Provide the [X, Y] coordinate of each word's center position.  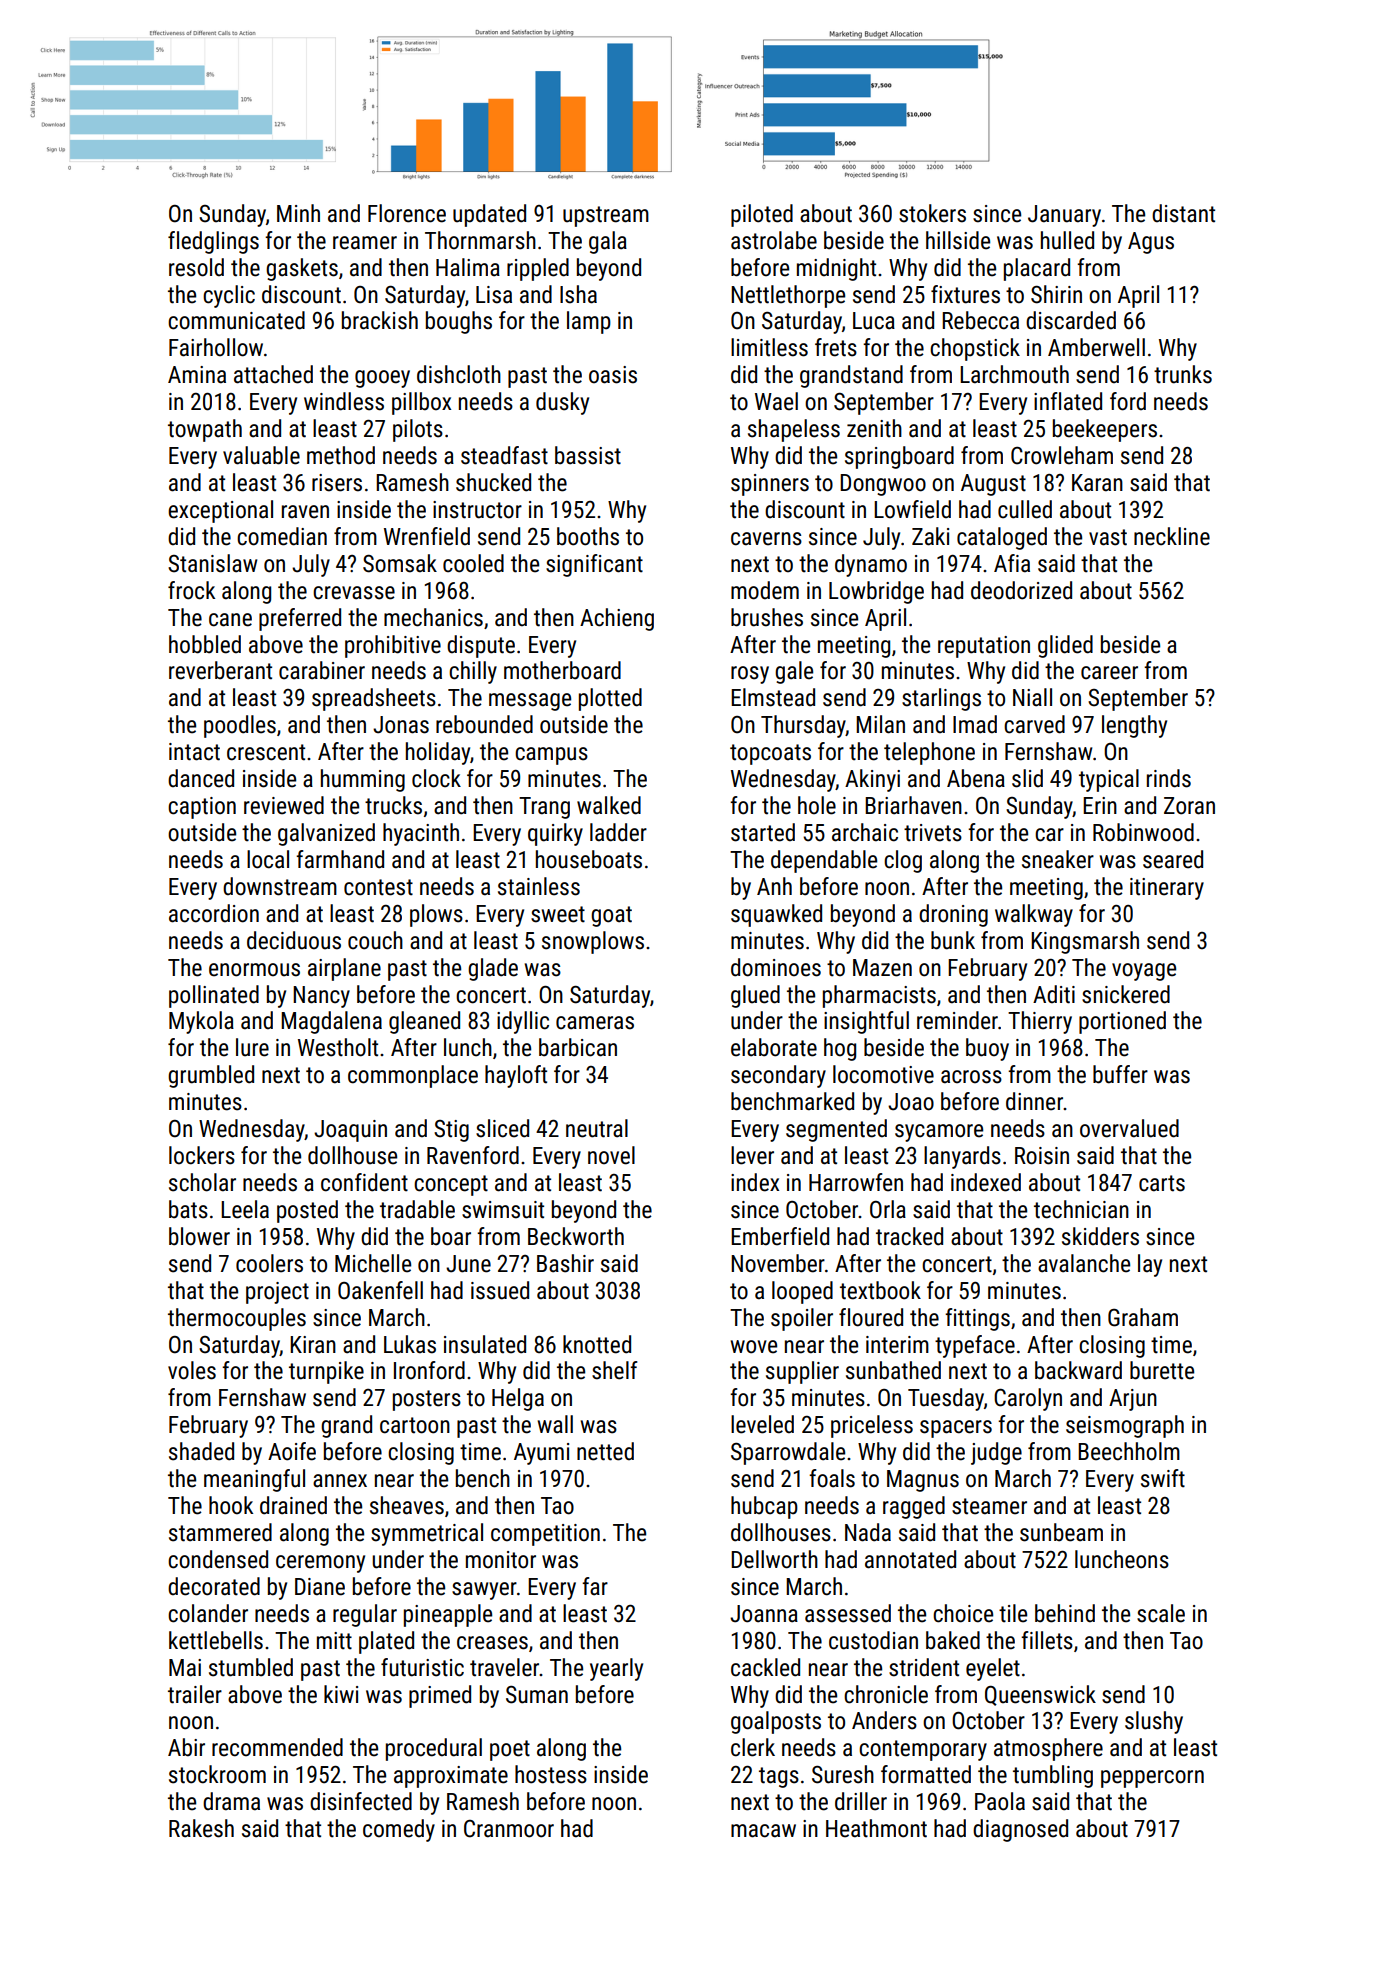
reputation [984, 647]
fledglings [213, 242]
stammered [220, 1532]
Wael [776, 401]
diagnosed [1020, 1830]
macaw [763, 1831]
